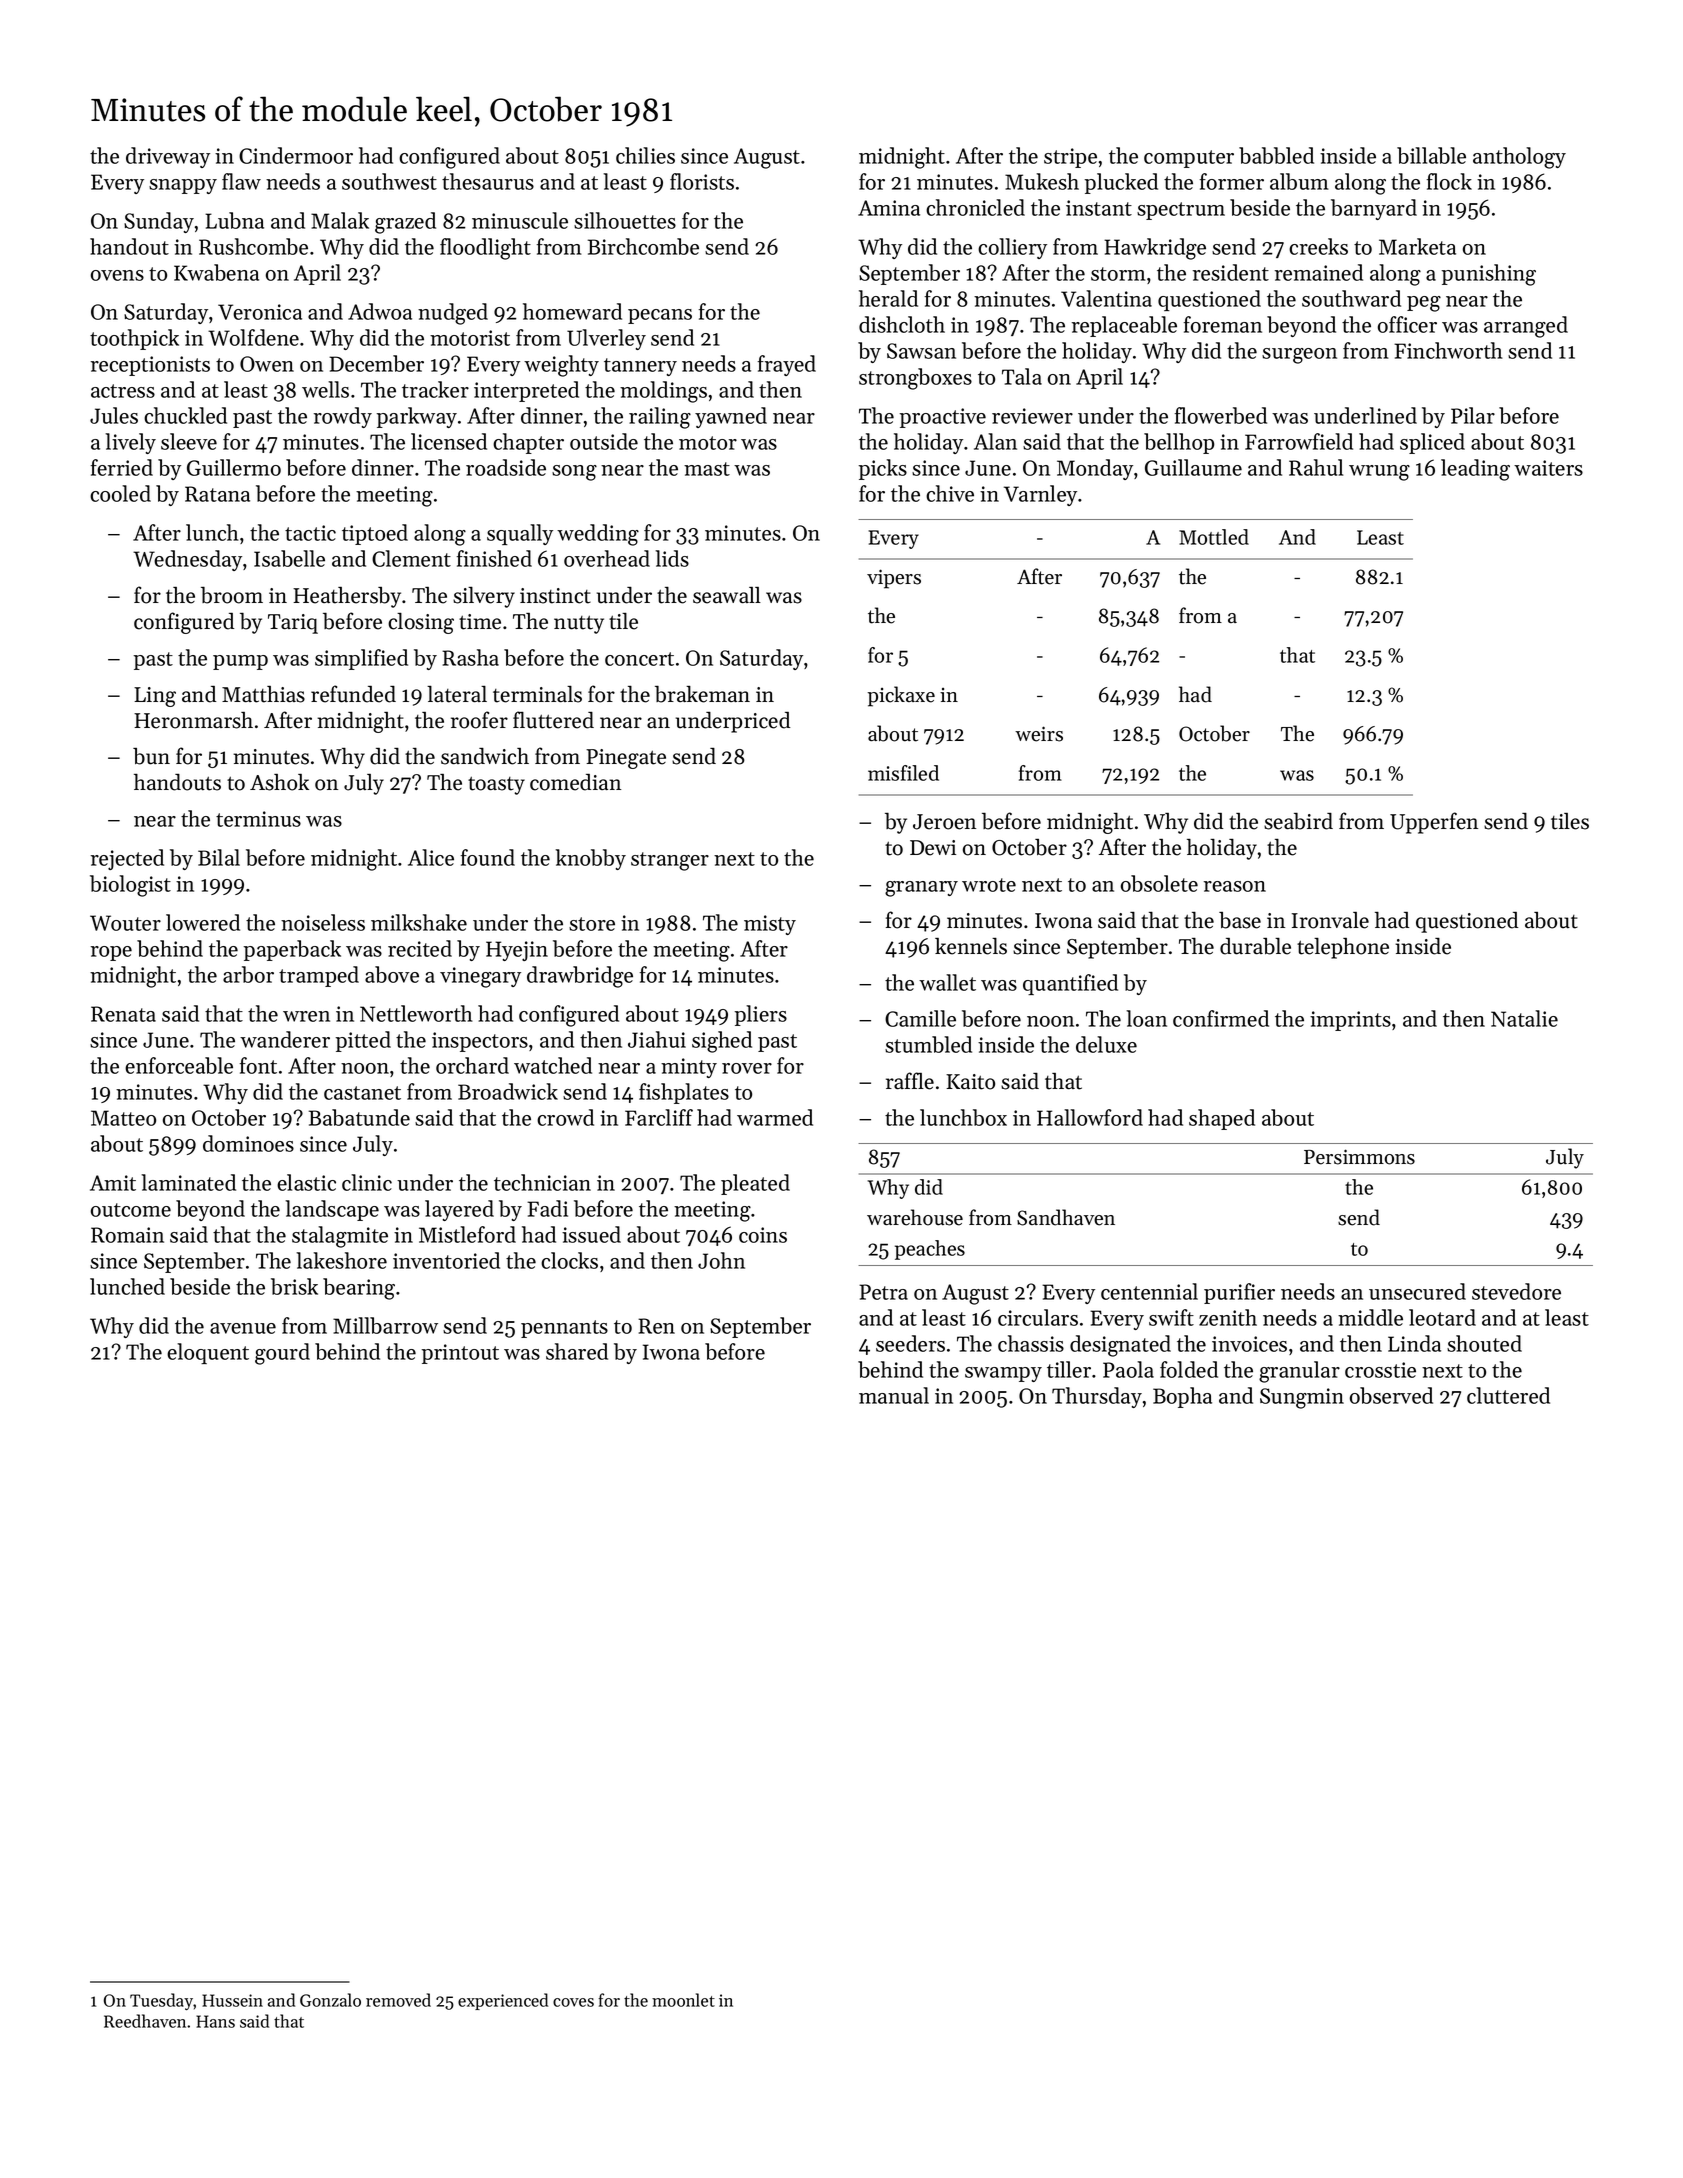 The image size is (1683, 2178). Describe the element at coordinates (1484, 1343) in the image. I see `shouted` at that location.
